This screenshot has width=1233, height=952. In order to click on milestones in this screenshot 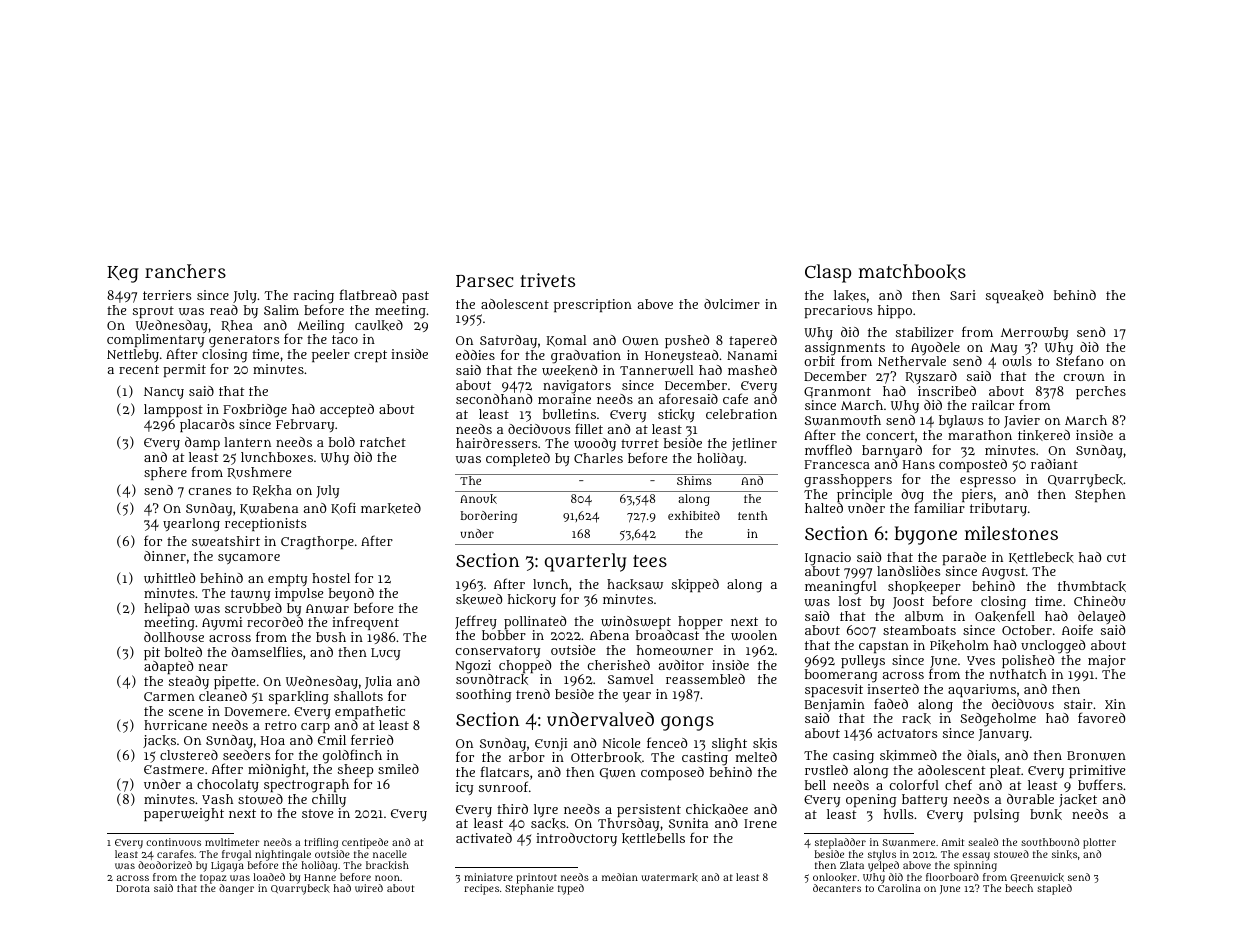, I will do `click(1011, 533)`.
